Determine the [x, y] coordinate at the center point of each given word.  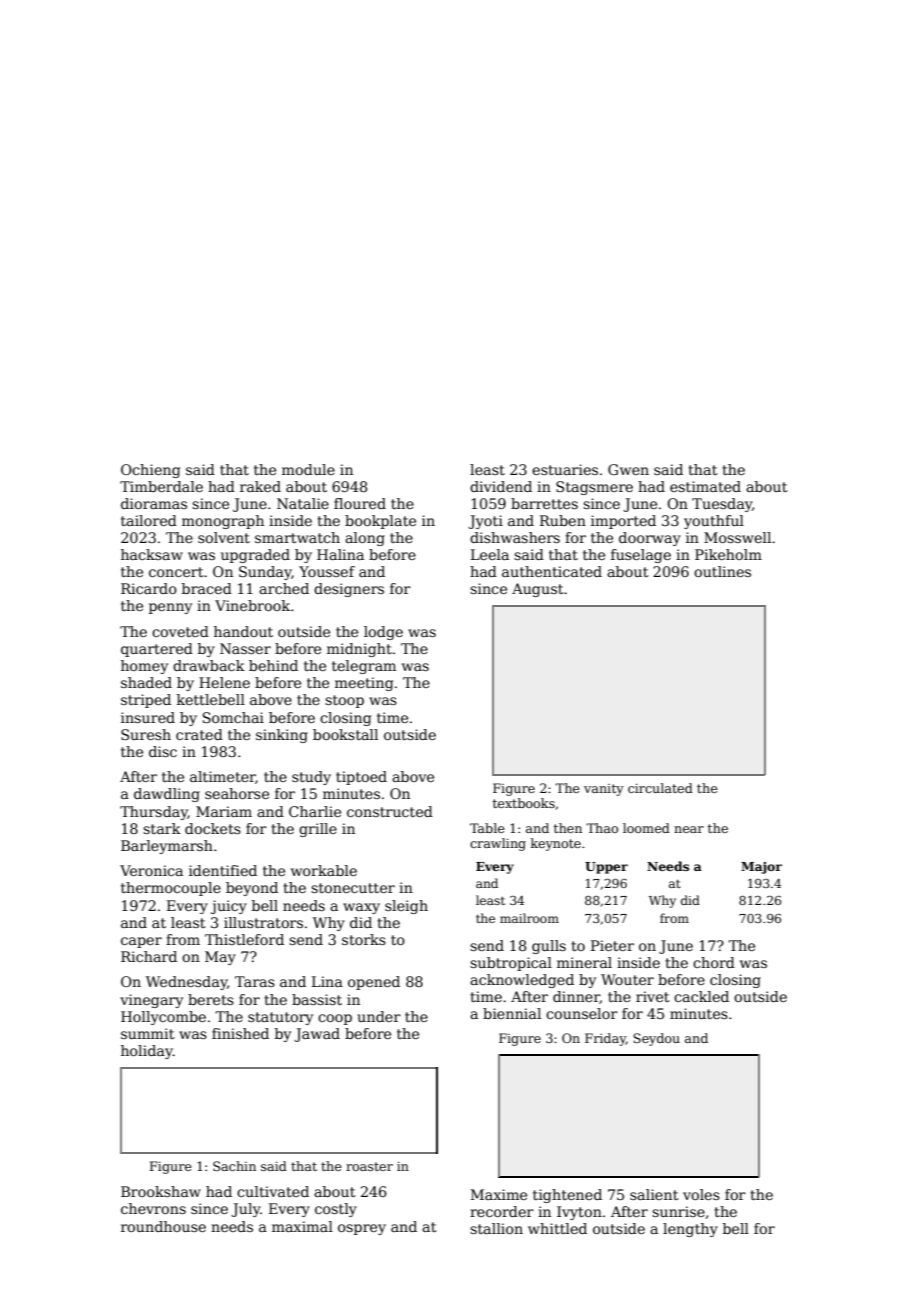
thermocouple [171, 889]
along [365, 539]
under [379, 1016]
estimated [705, 486]
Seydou [656, 1039]
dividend [501, 486]
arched [284, 588]
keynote [556, 844]
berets [211, 999]
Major [761, 868]
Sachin [234, 1166]
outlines [722, 571]
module [308, 469]
